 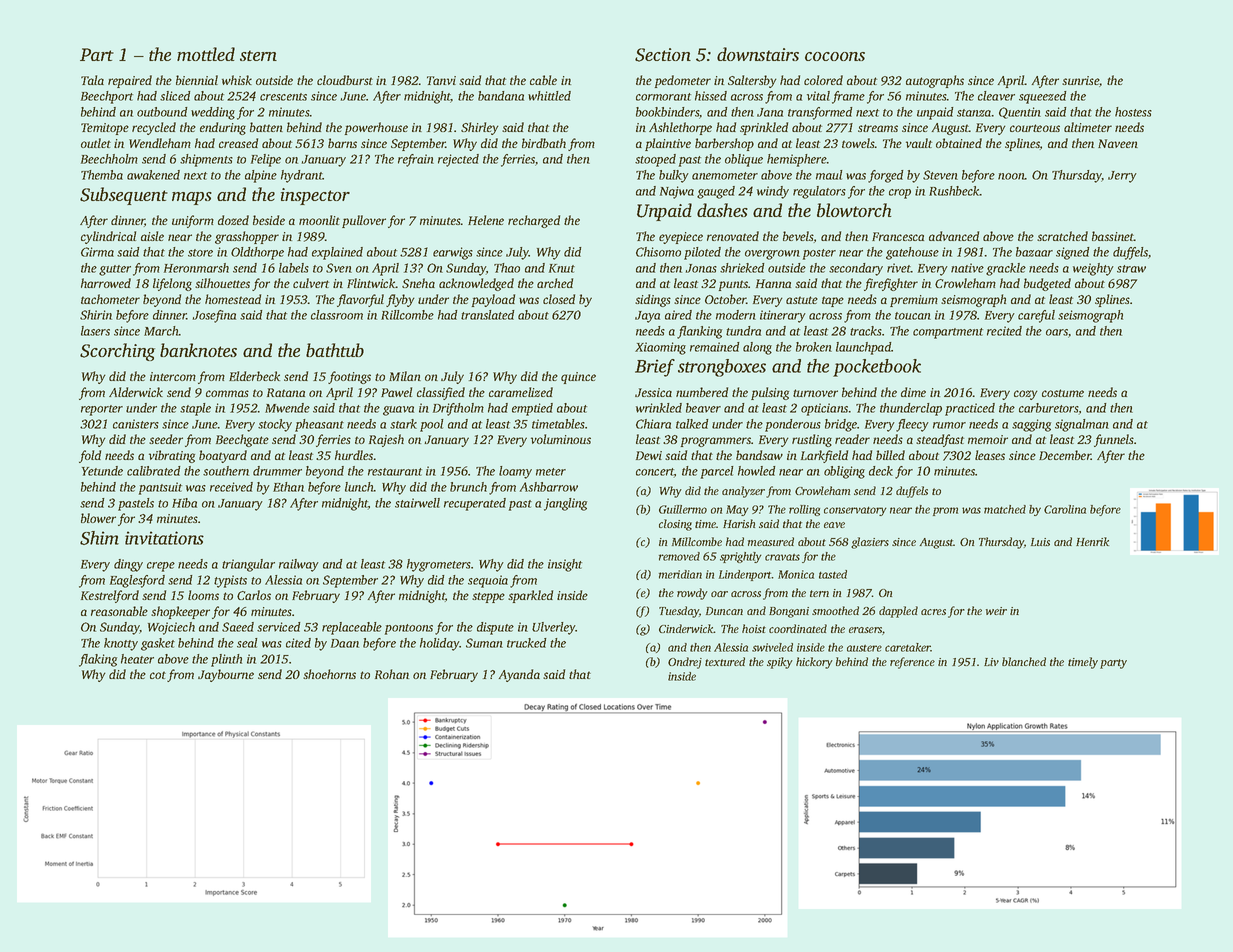 What do you see at coordinates (701, 268) in the screenshot?
I see `Jonas` at bounding box center [701, 268].
